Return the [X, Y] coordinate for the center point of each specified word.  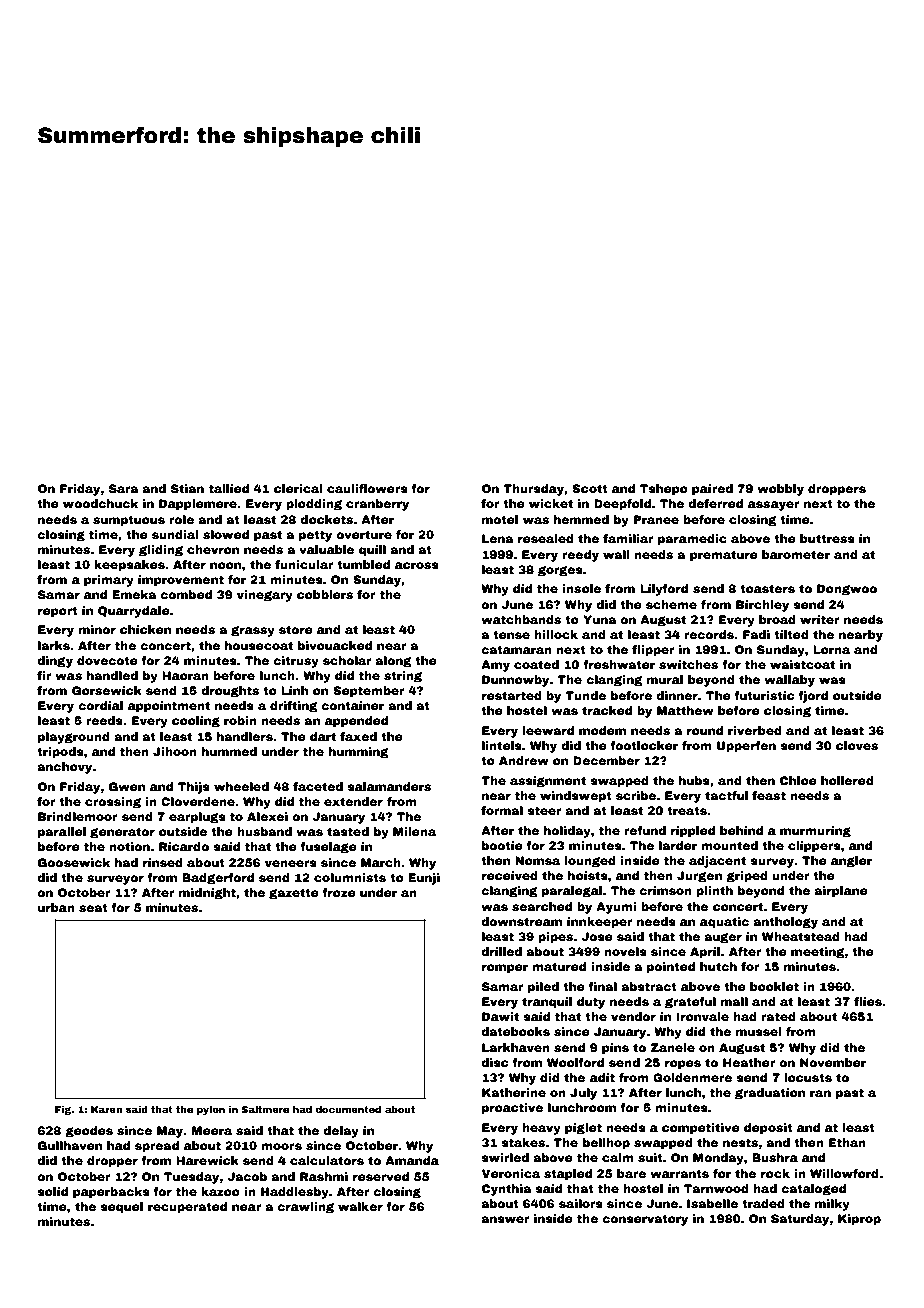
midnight [207, 894]
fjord [813, 697]
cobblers [325, 594]
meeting [818, 953]
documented [348, 1109]
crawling [305, 1208]
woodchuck [100, 503]
